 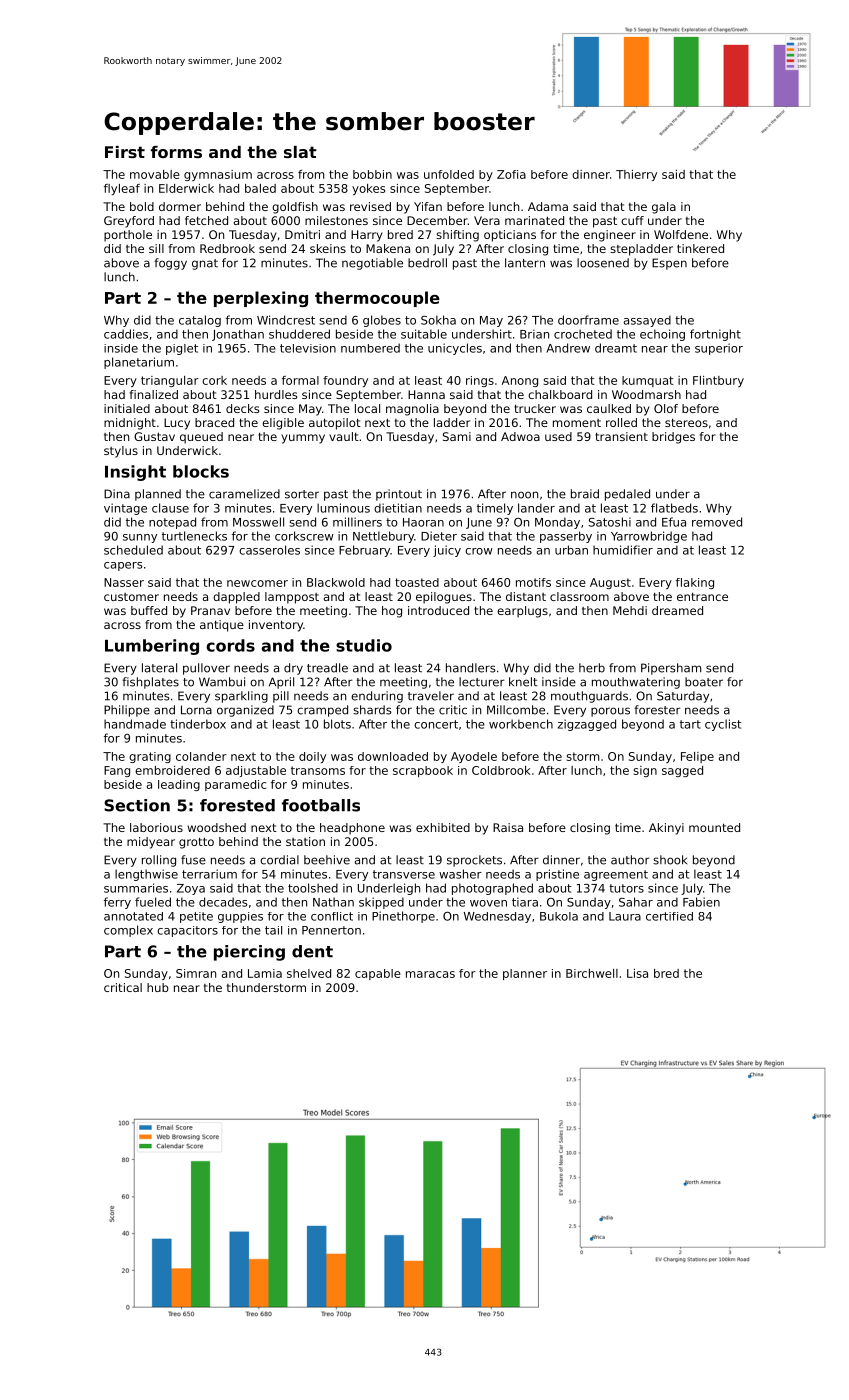 I want to click on shards, so click(x=372, y=710).
